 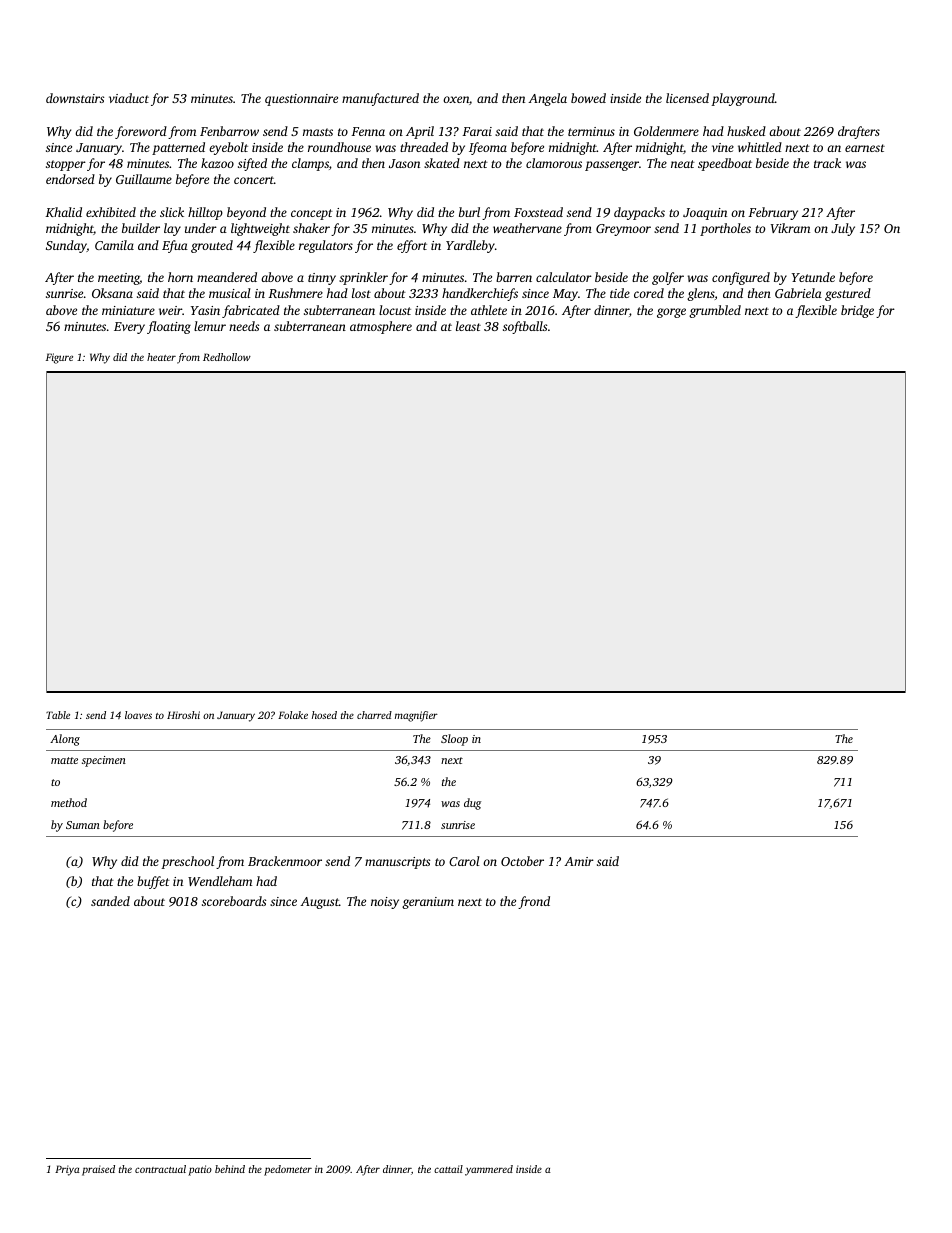 What do you see at coordinates (723, 147) in the screenshot?
I see `vine` at bounding box center [723, 147].
